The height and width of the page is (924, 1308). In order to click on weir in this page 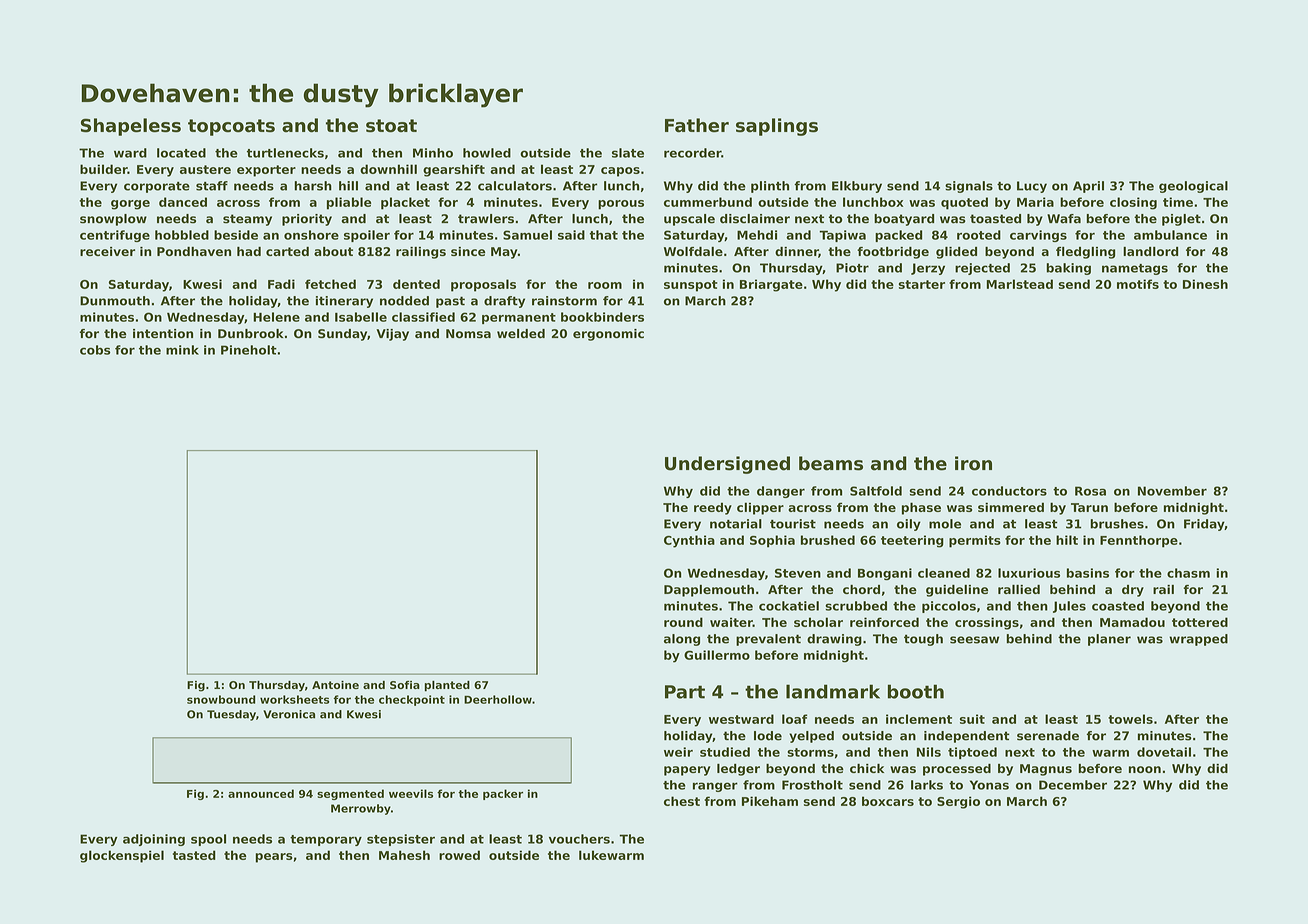, I will do `click(678, 752)`.
